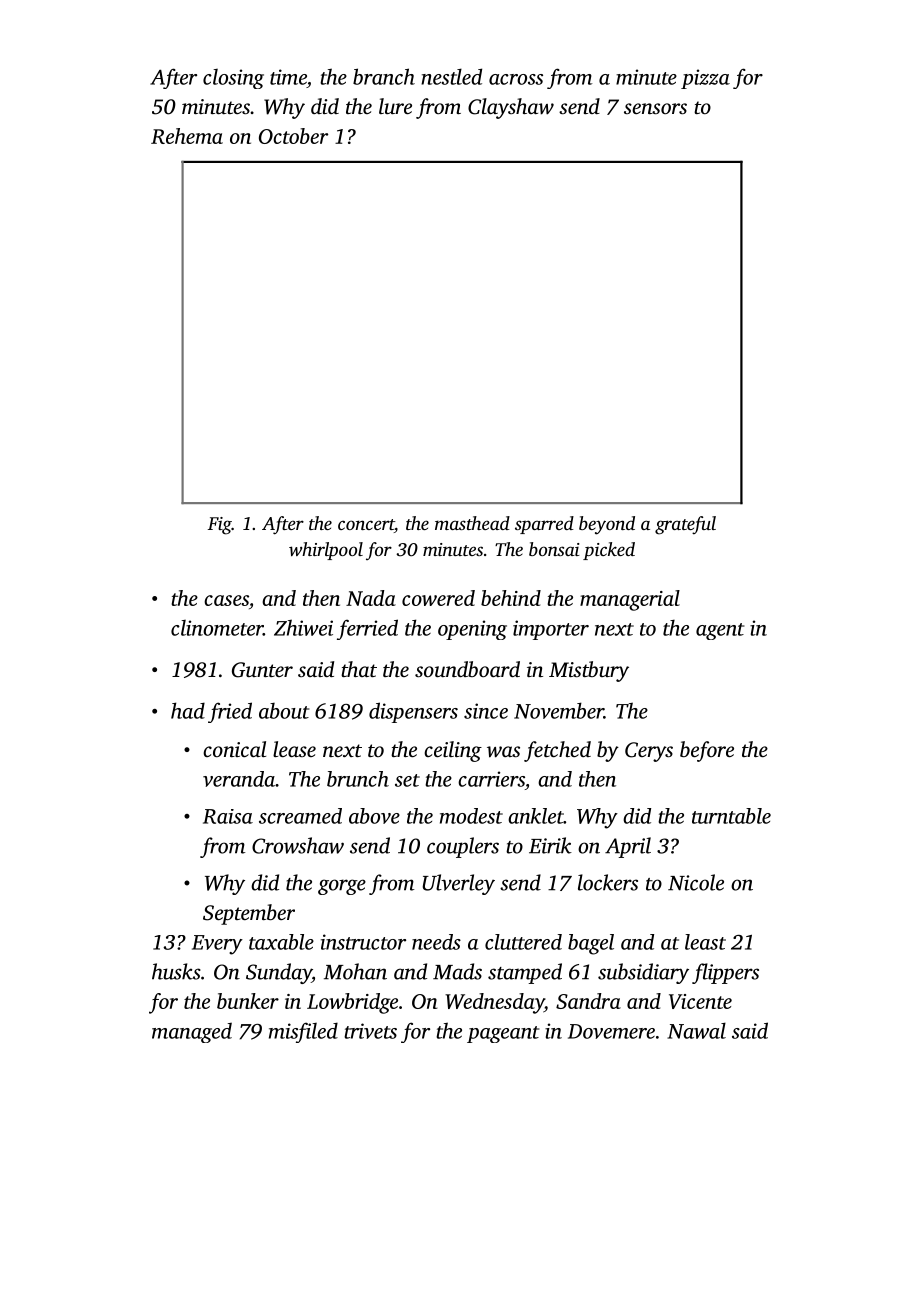  Describe the element at coordinates (293, 136) in the image. I see `October` at that location.
